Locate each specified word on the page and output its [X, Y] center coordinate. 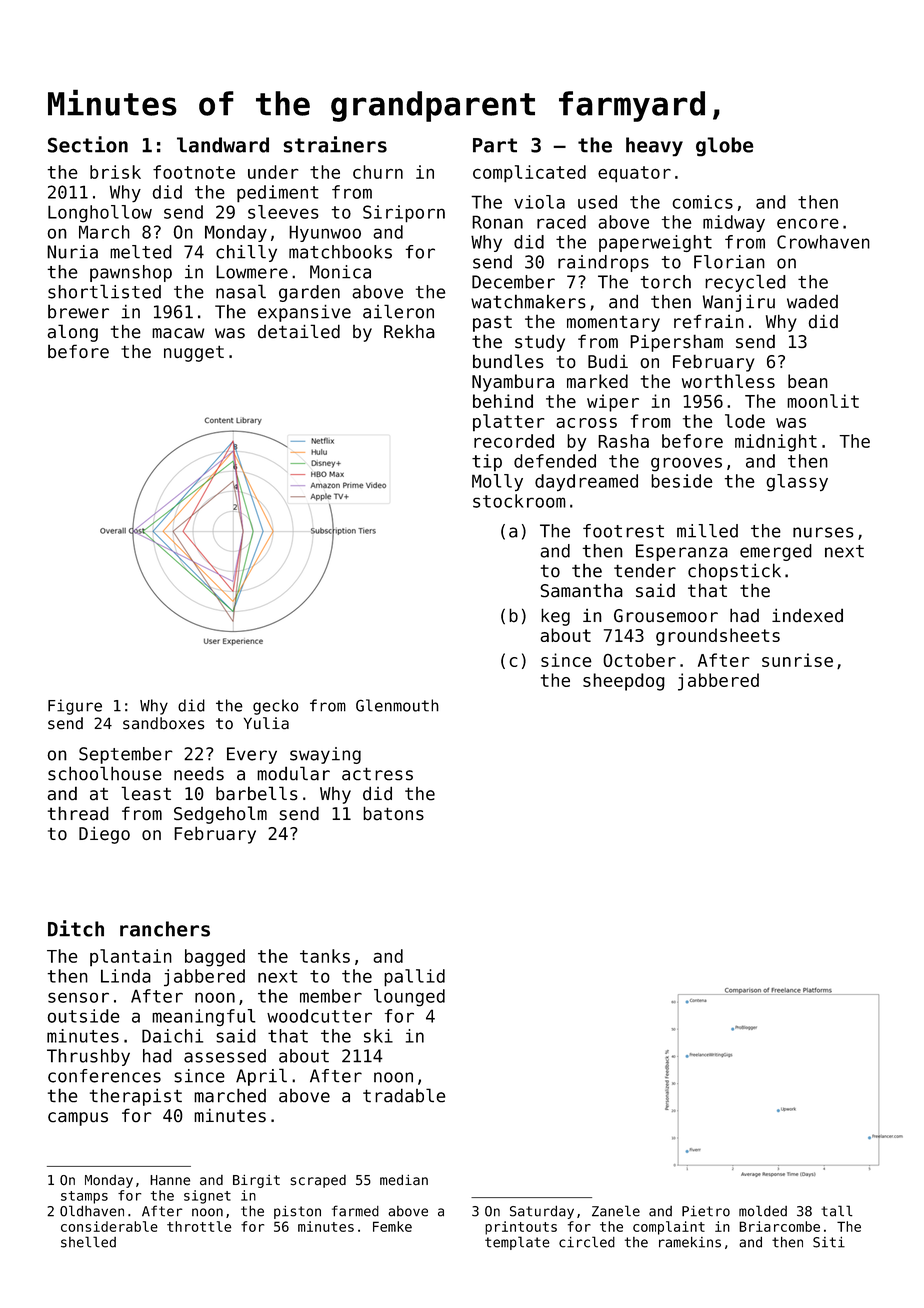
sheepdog [624, 682]
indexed [807, 615]
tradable [404, 1095]
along [73, 333]
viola [539, 202]
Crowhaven [823, 242]
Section [88, 144]
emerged [776, 552]
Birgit [256, 1181]
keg [555, 617]
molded [763, 1211]
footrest [623, 531]
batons [393, 813]
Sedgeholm [220, 815]
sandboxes [163, 723]
